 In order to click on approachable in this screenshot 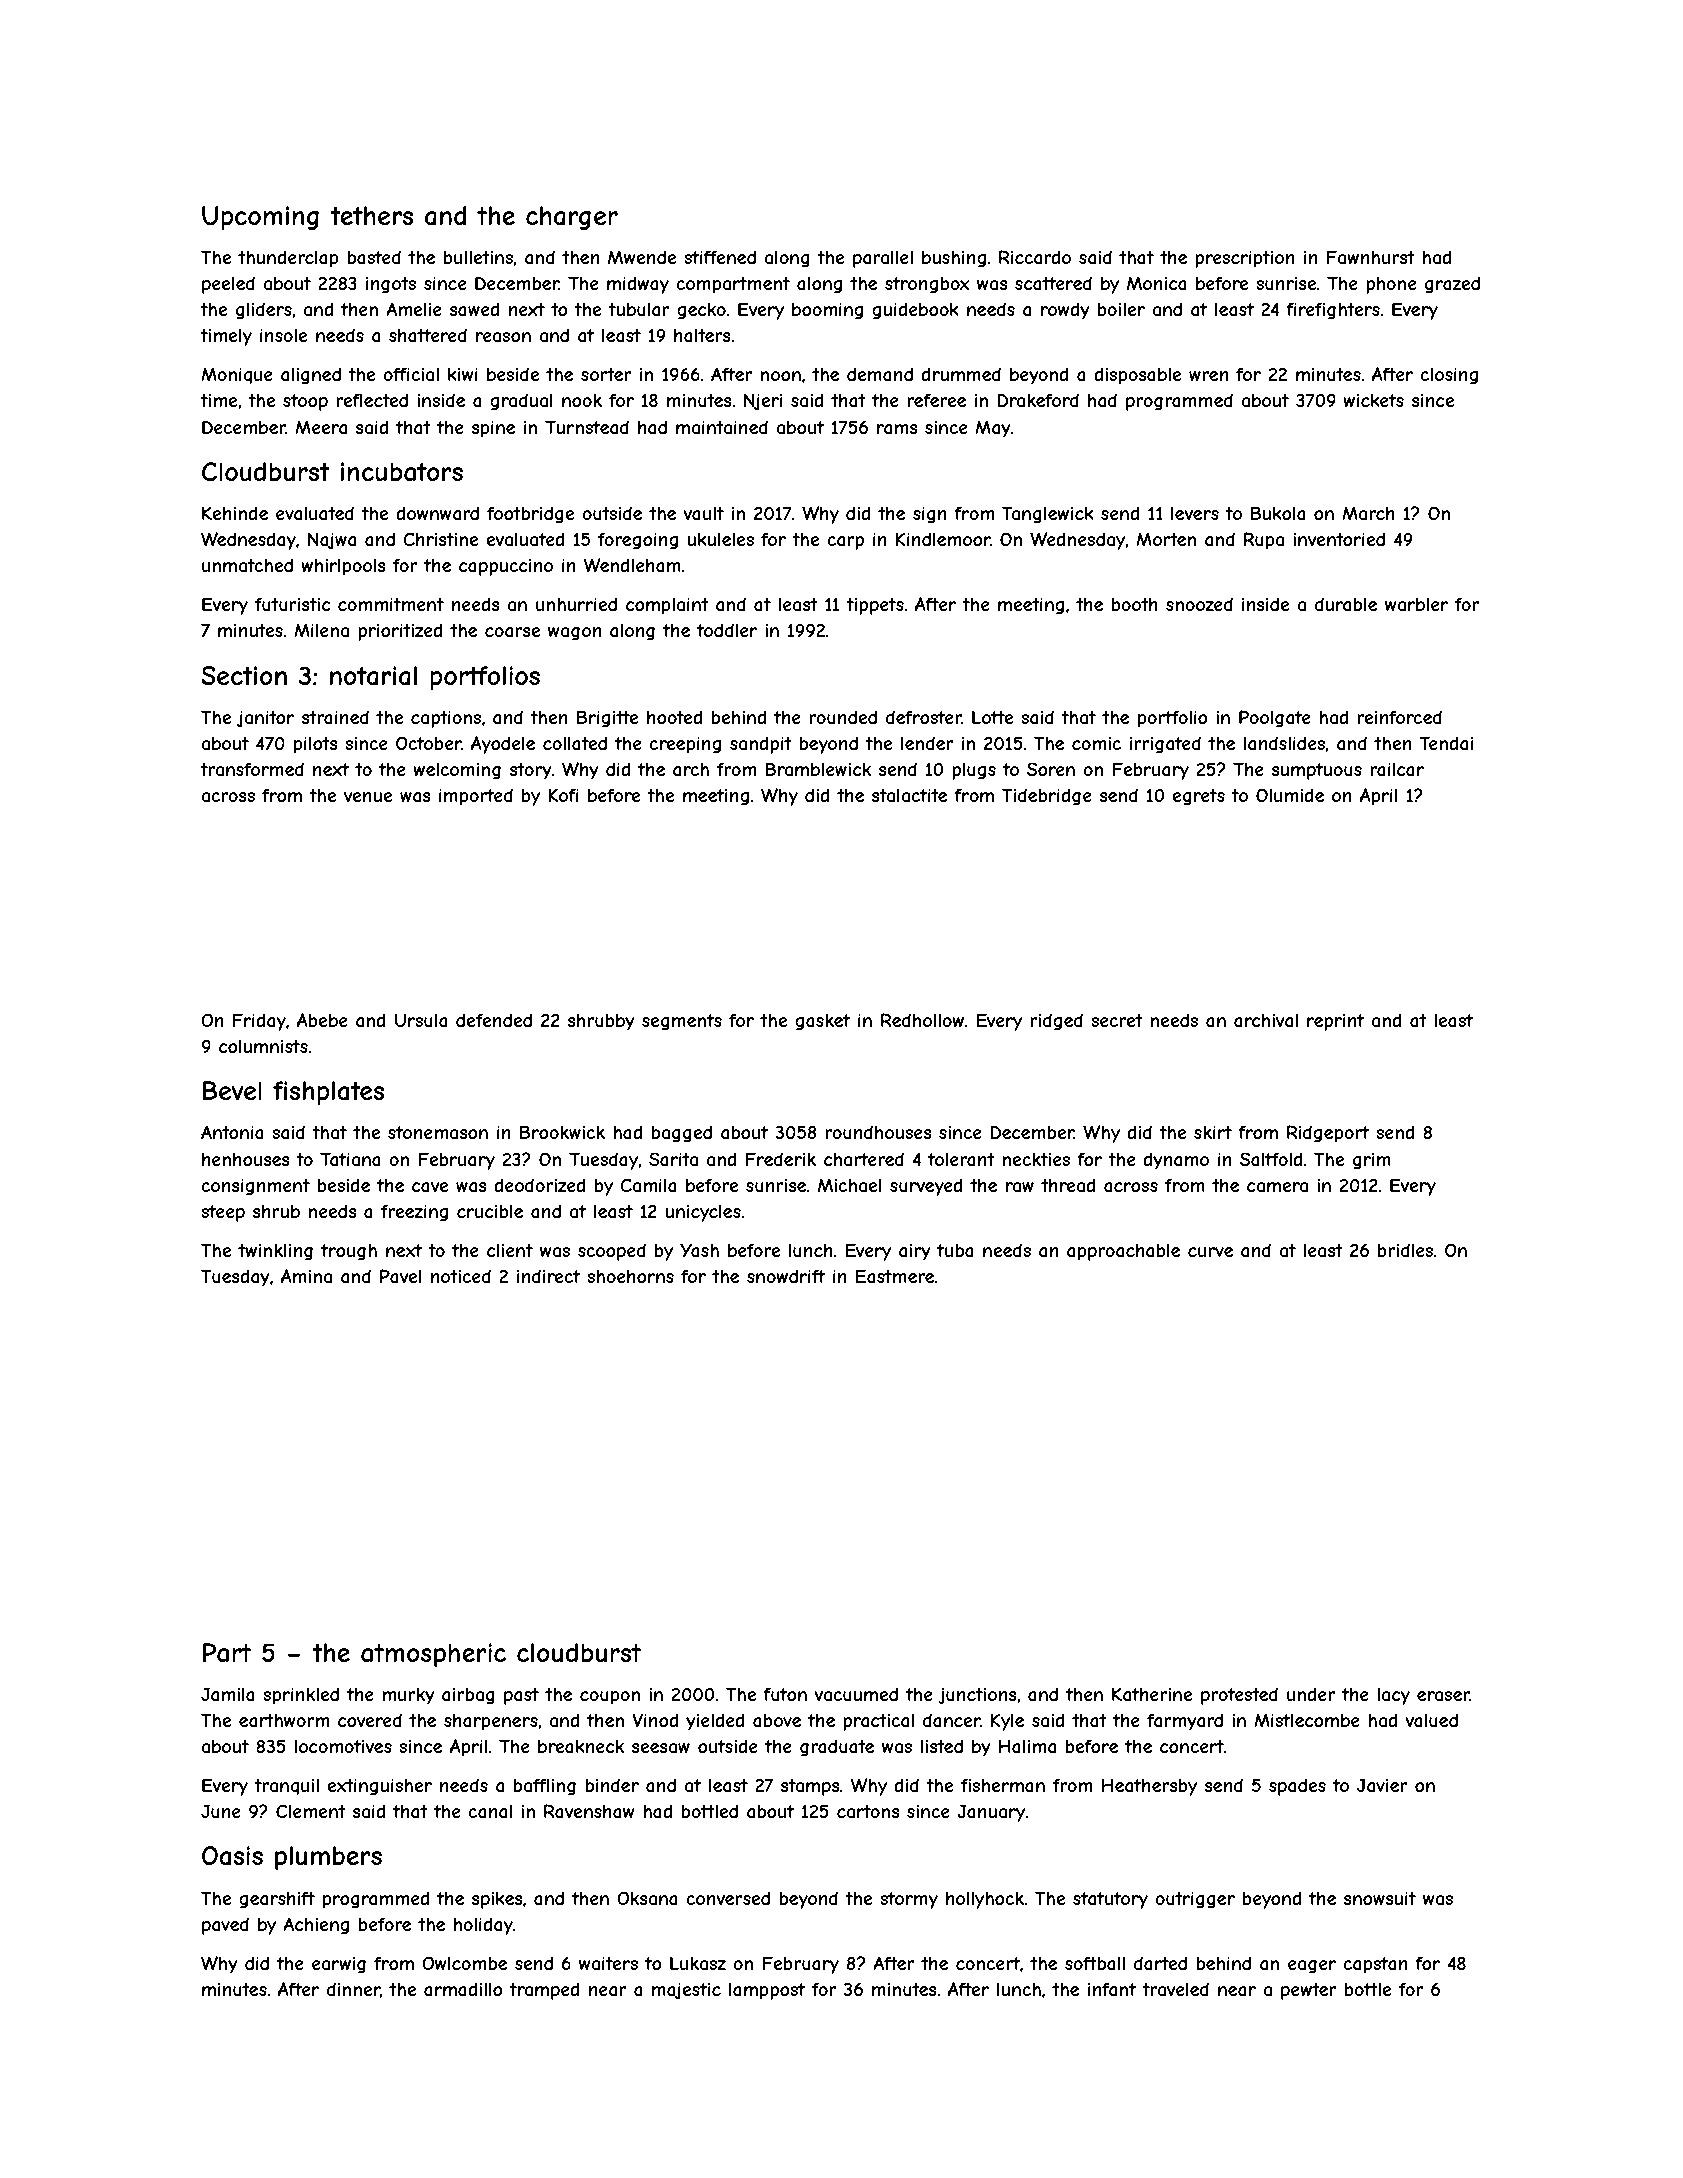, I will do `click(1123, 1252)`.
